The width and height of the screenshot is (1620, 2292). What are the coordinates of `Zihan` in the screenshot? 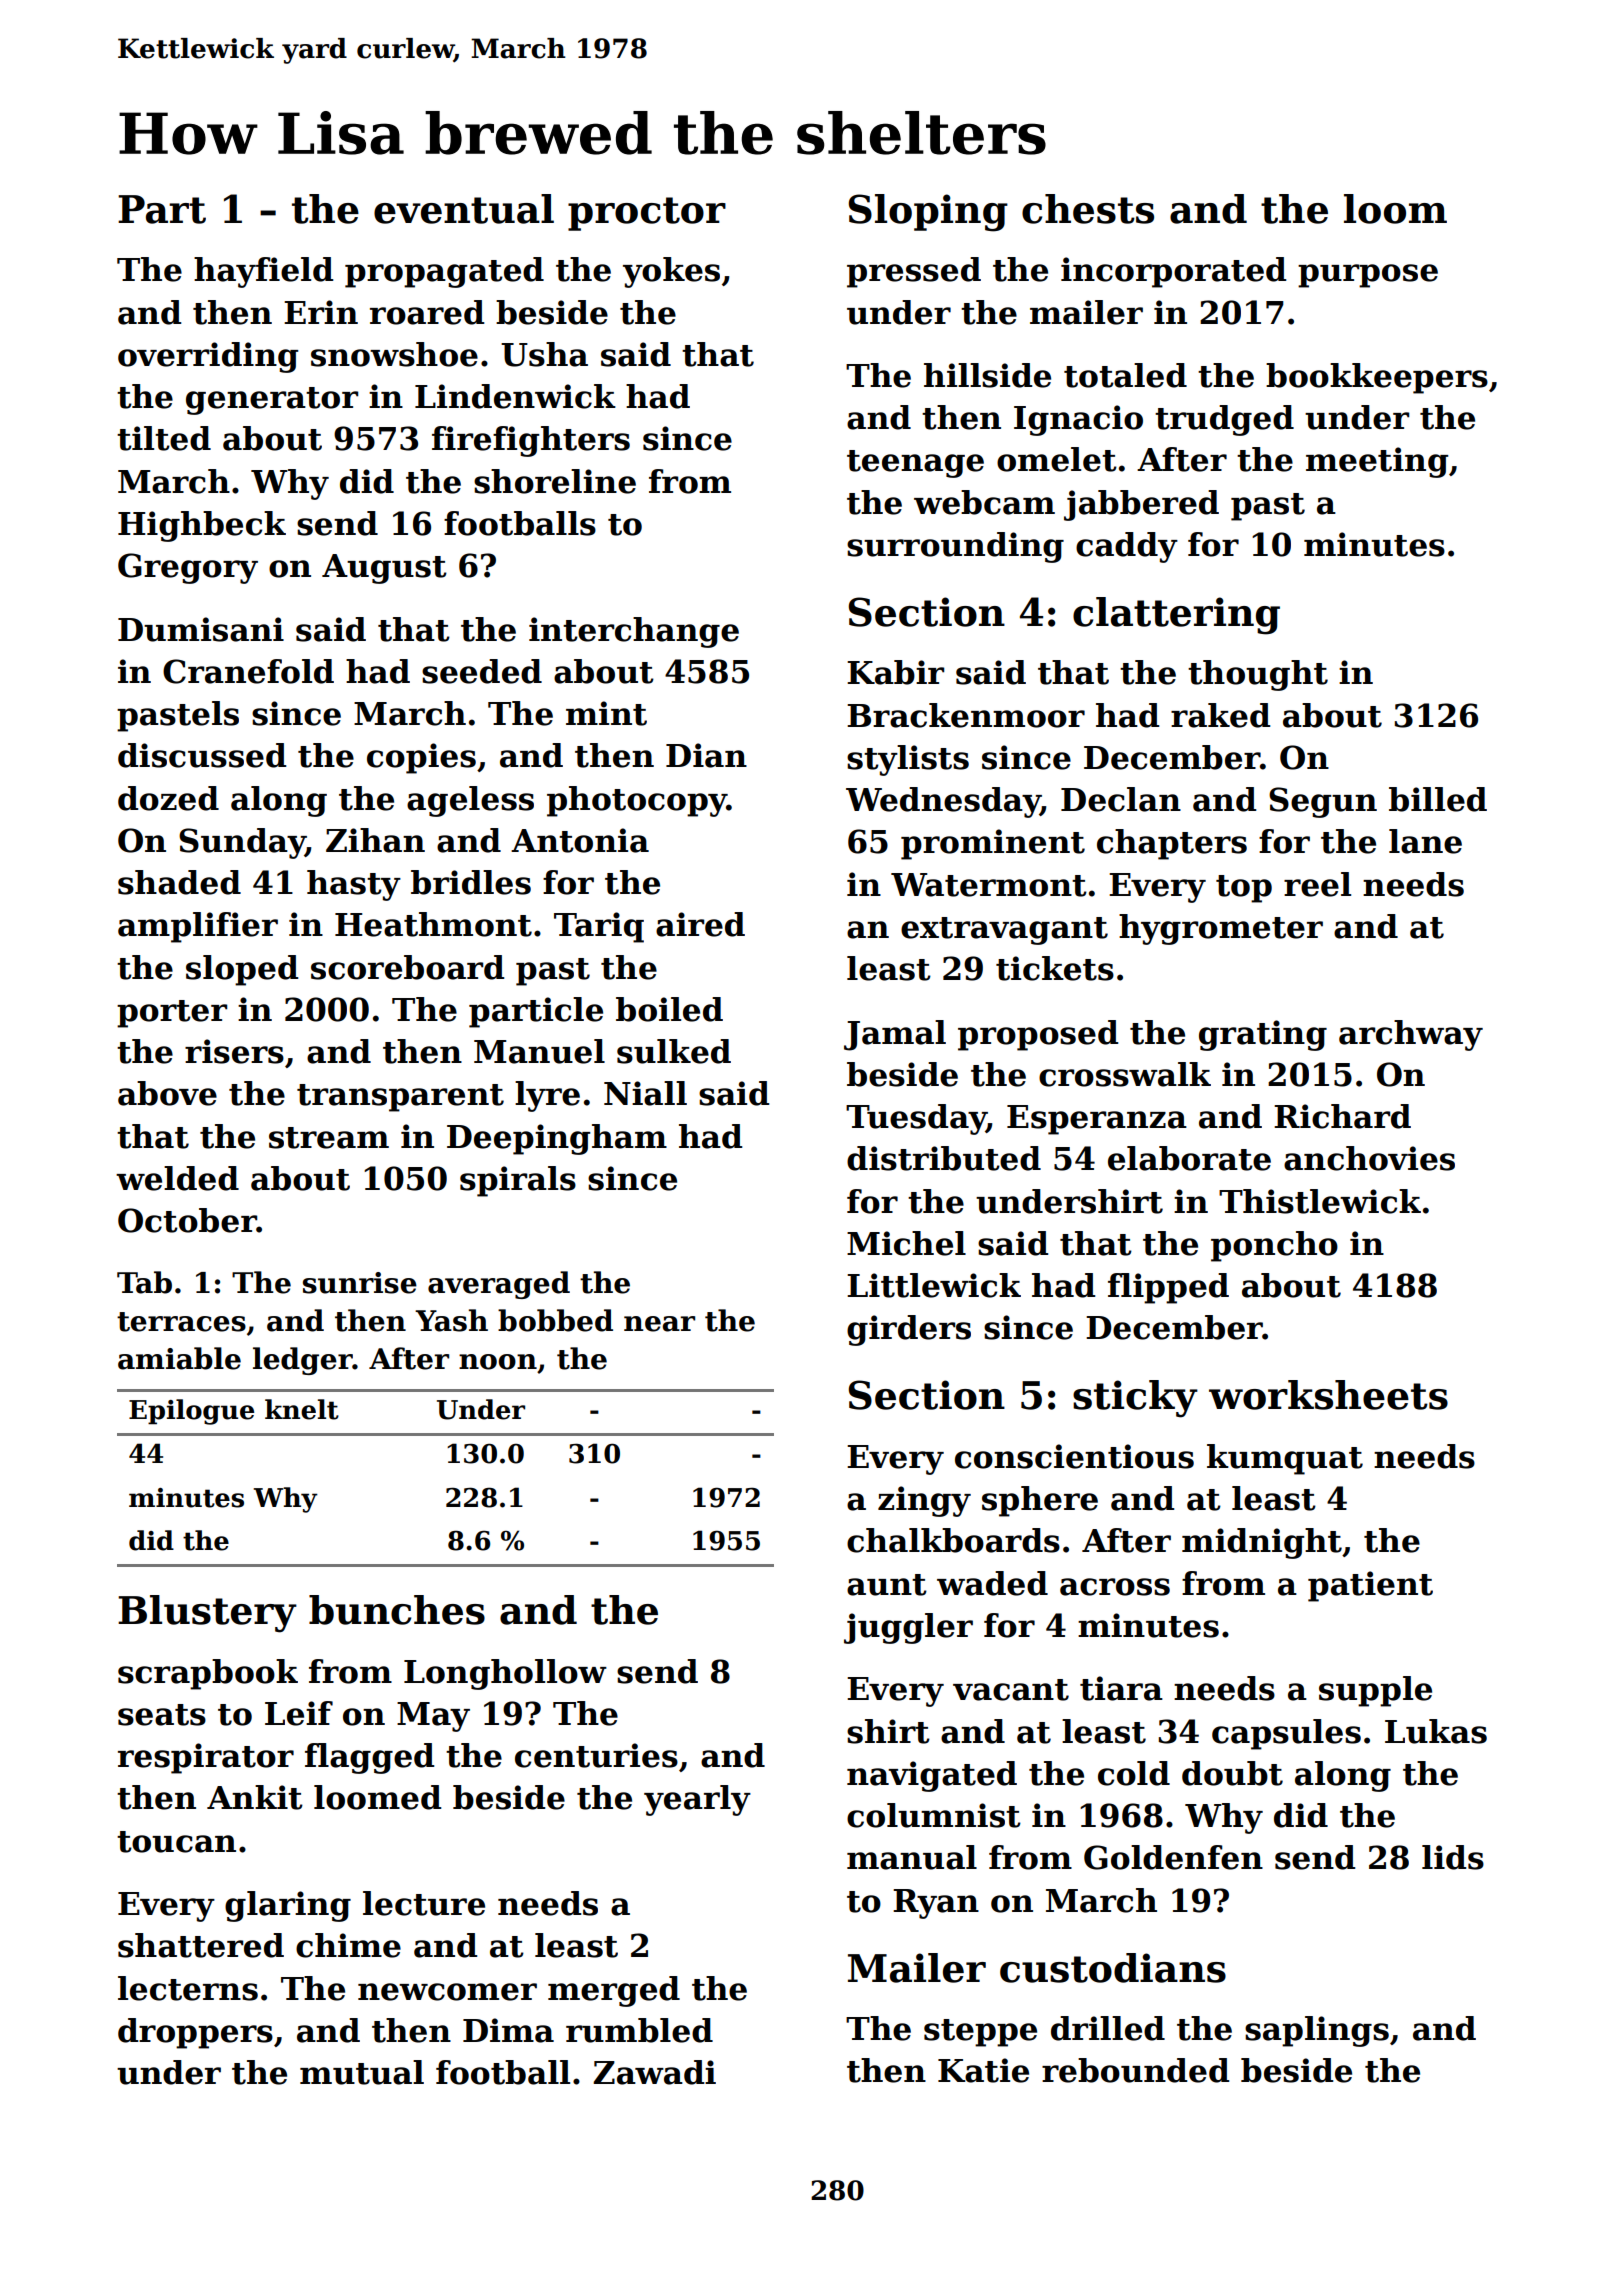 It's located at (375, 840).
